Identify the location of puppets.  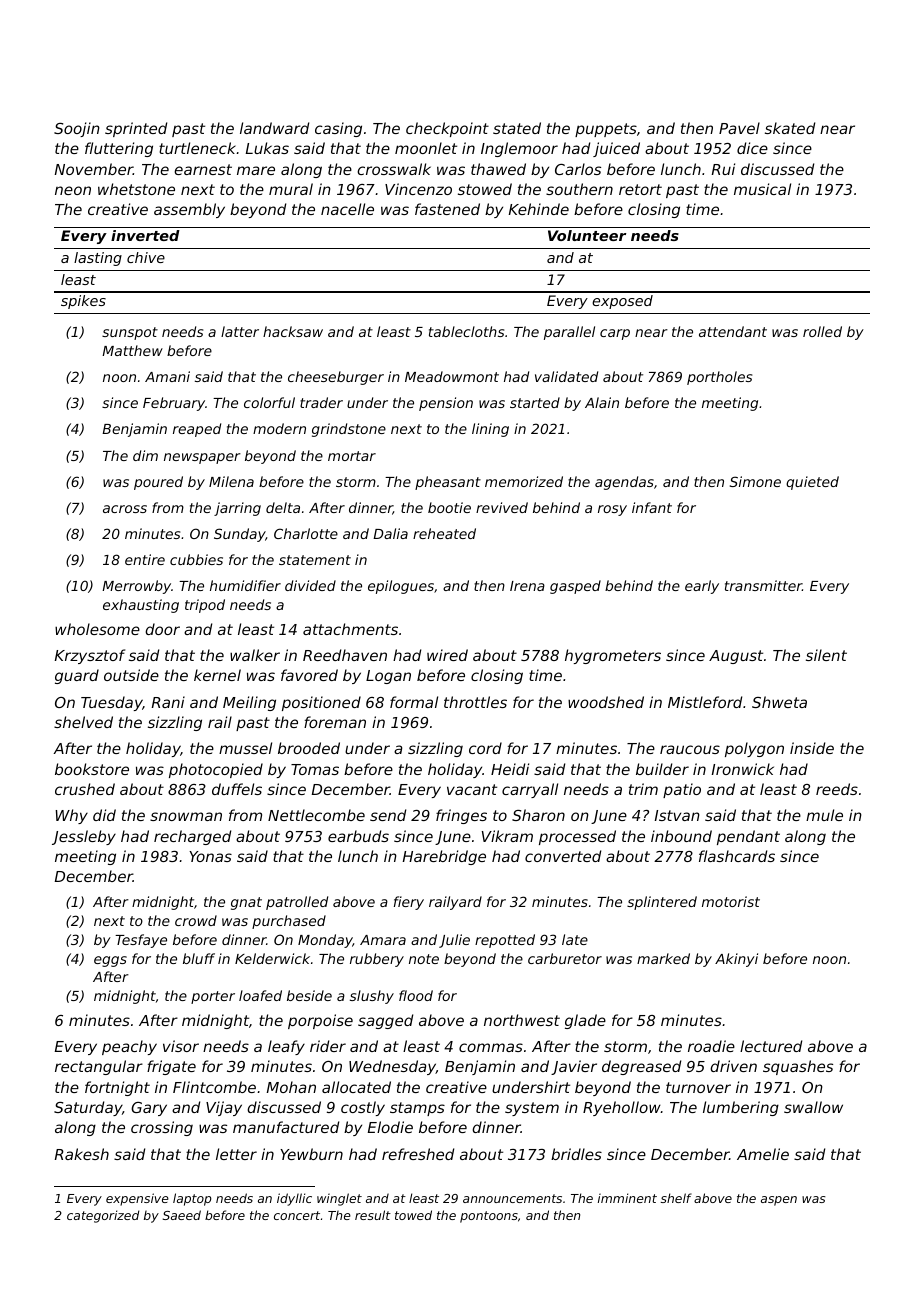
(606, 130).
